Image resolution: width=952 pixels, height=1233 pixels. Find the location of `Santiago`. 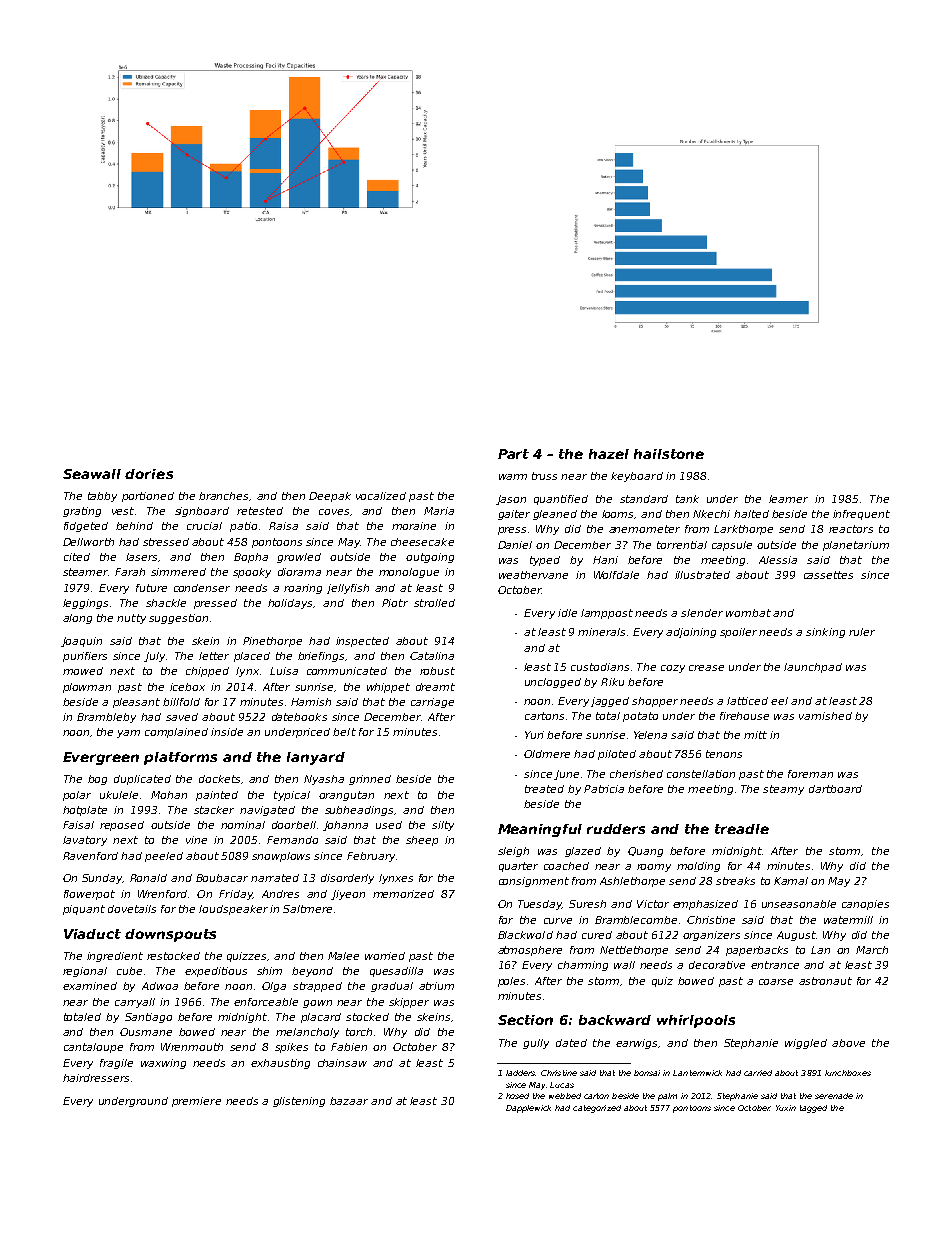

Santiago is located at coordinates (148, 1018).
